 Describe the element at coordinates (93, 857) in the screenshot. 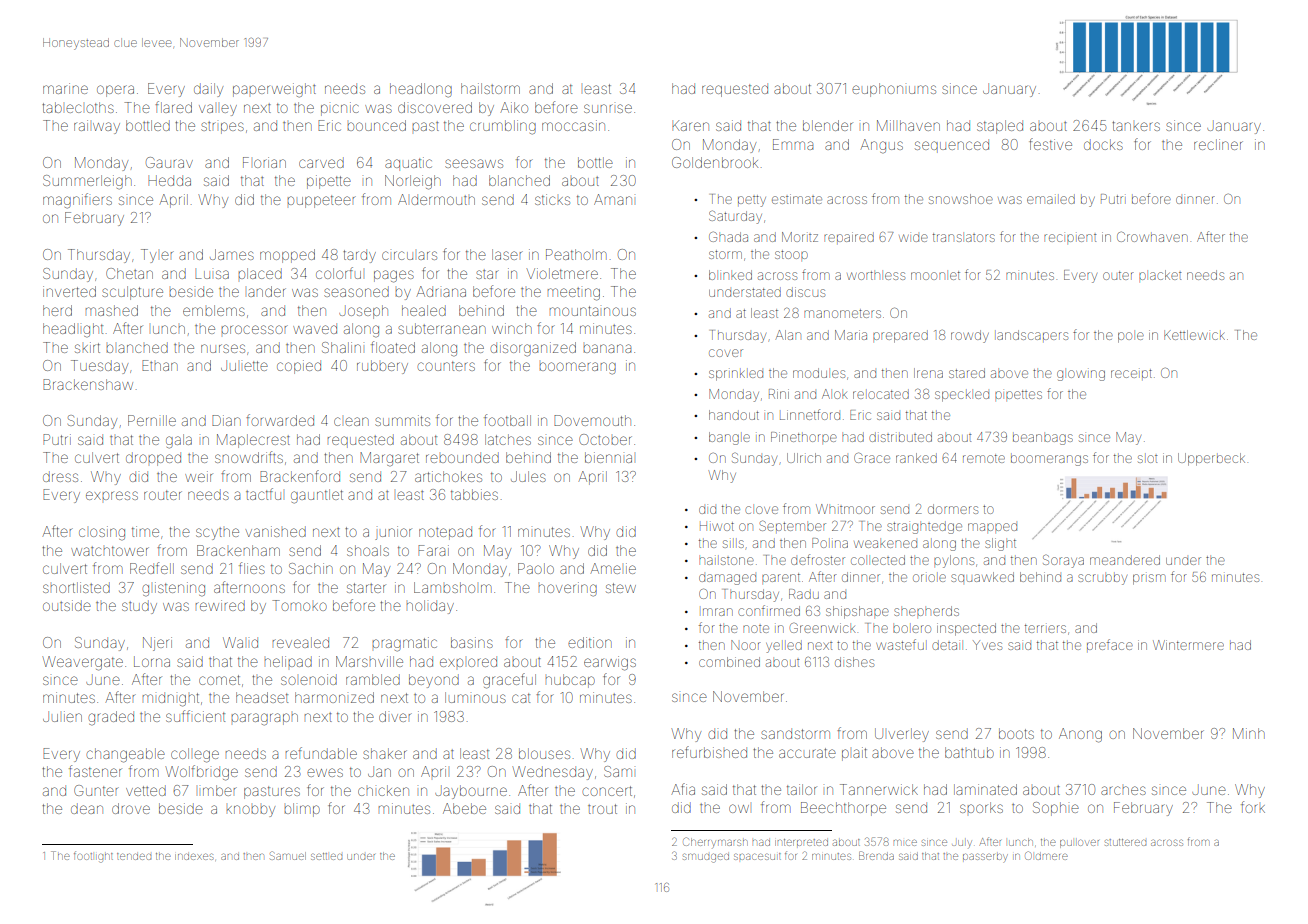

I see `footlight` at that location.
